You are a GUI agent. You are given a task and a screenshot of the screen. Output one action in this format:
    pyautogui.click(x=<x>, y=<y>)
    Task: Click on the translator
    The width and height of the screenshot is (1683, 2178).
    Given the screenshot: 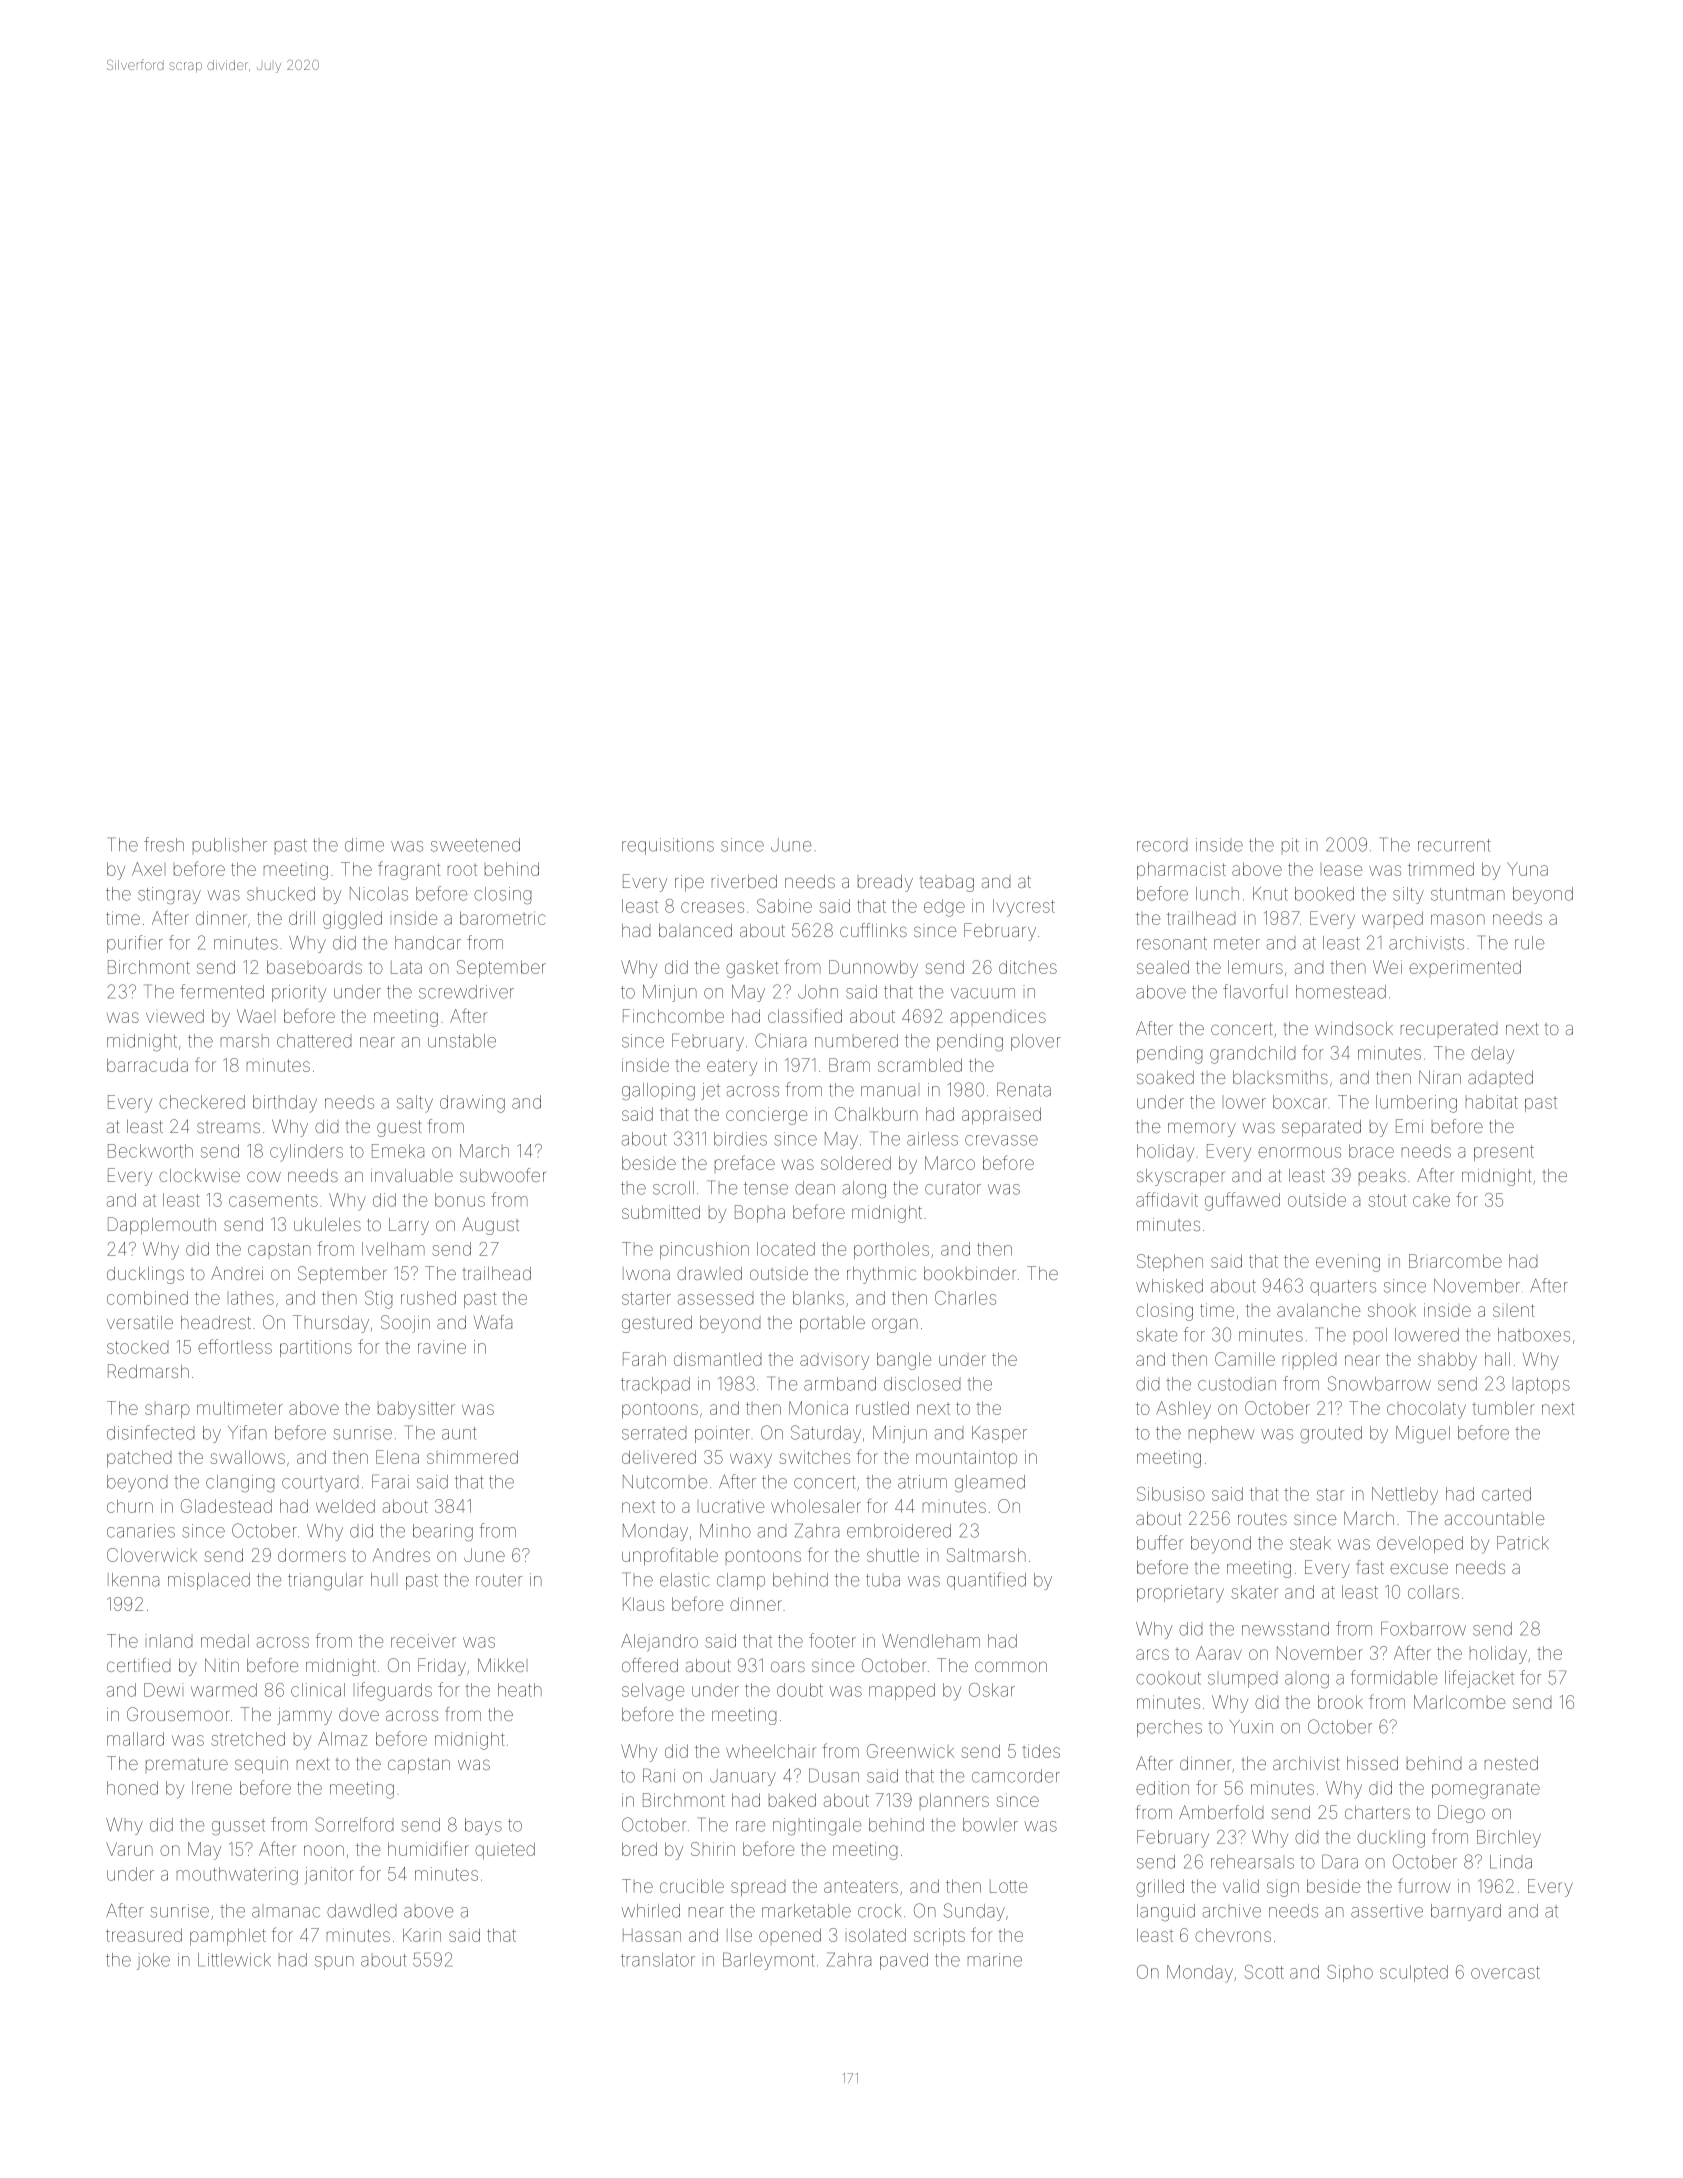 What is the action you would take?
    pyautogui.click(x=658, y=1960)
